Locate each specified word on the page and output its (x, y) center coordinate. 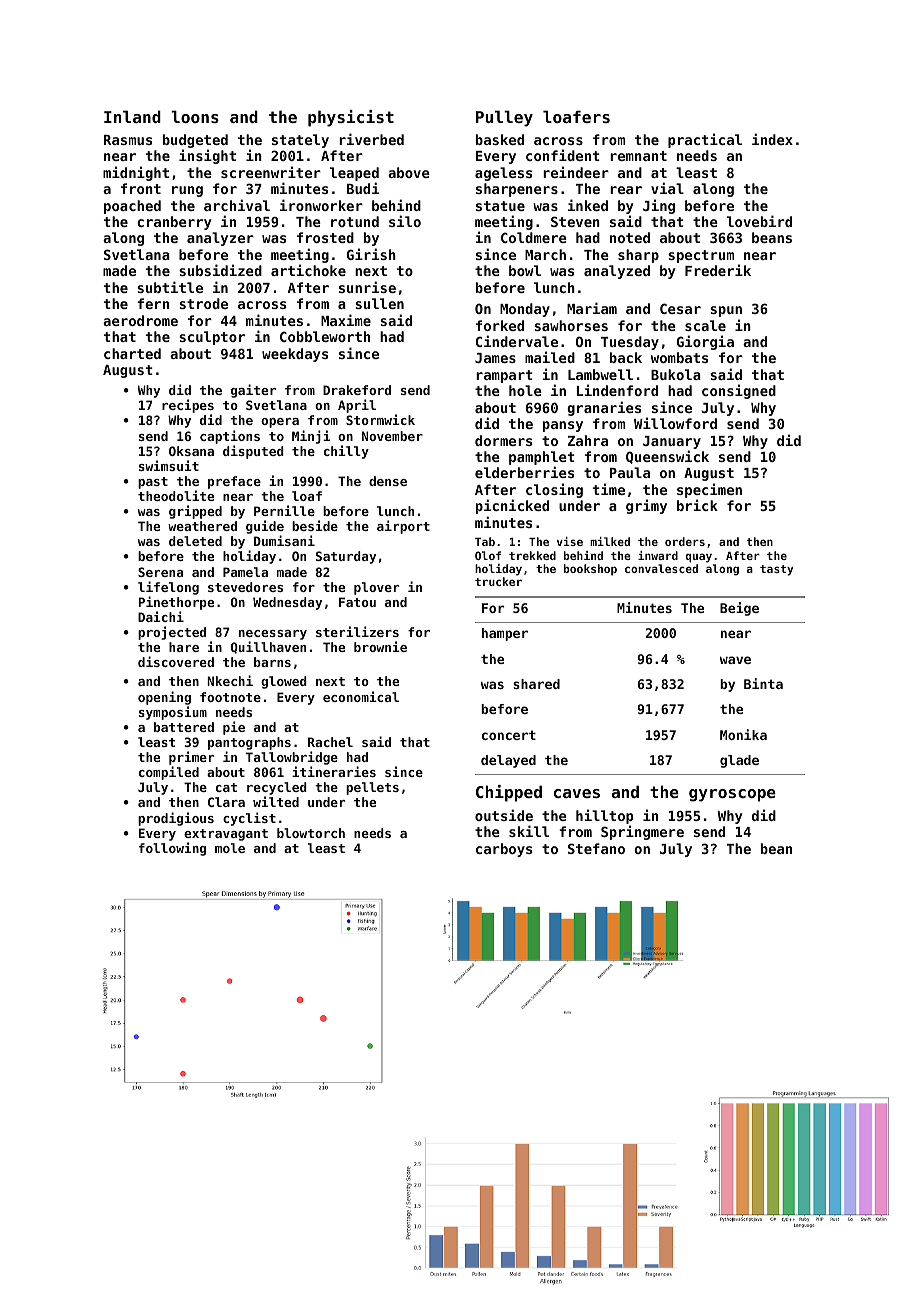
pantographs (249, 743)
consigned (739, 391)
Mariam (592, 308)
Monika (743, 734)
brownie (380, 646)
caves (577, 793)
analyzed (617, 272)
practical (705, 140)
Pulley (504, 118)
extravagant (226, 835)
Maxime (346, 320)
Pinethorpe (176, 603)
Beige (739, 609)
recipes (188, 406)
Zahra (588, 440)
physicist (351, 118)
